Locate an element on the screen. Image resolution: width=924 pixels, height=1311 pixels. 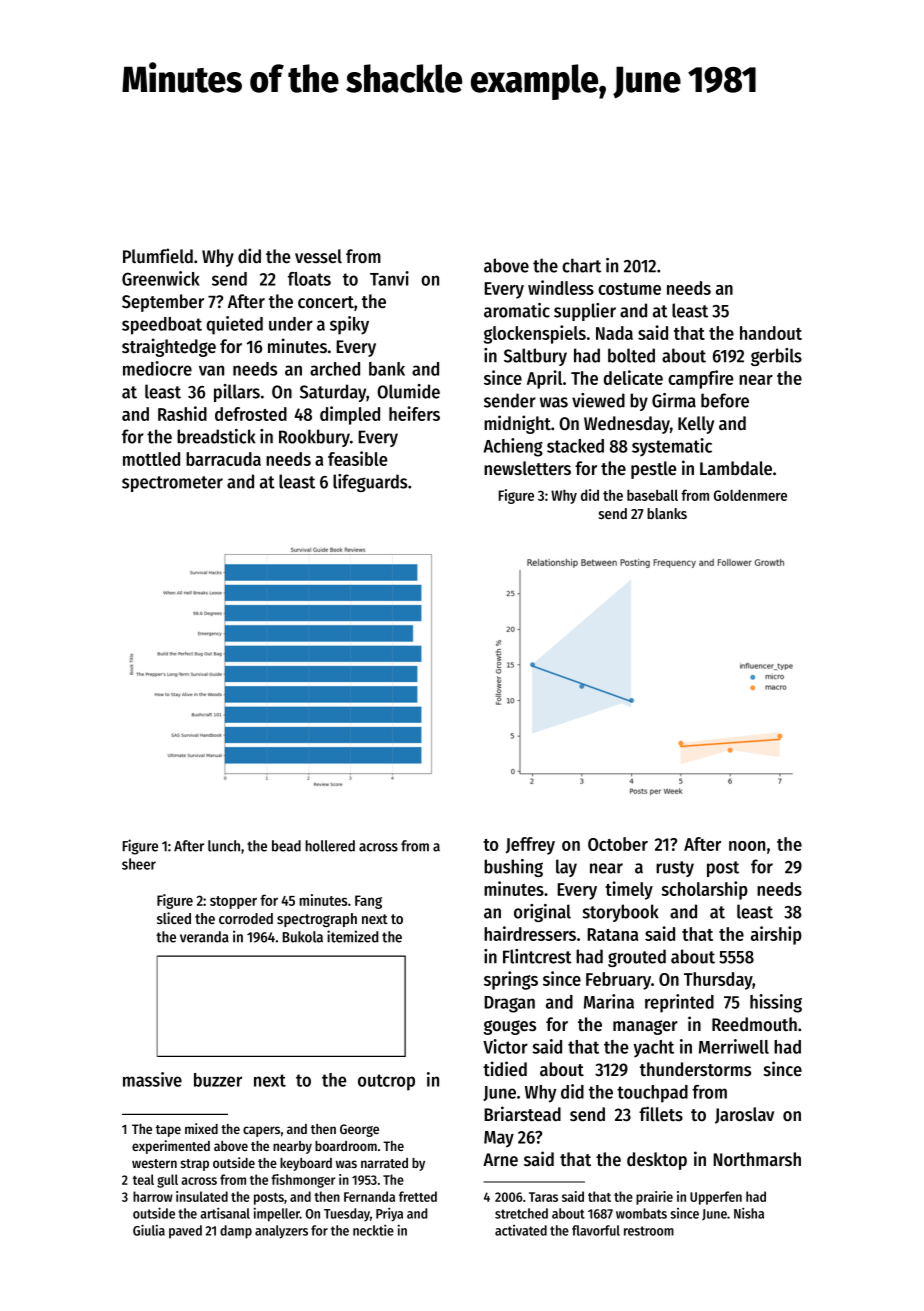
vessel is located at coordinates (318, 256).
